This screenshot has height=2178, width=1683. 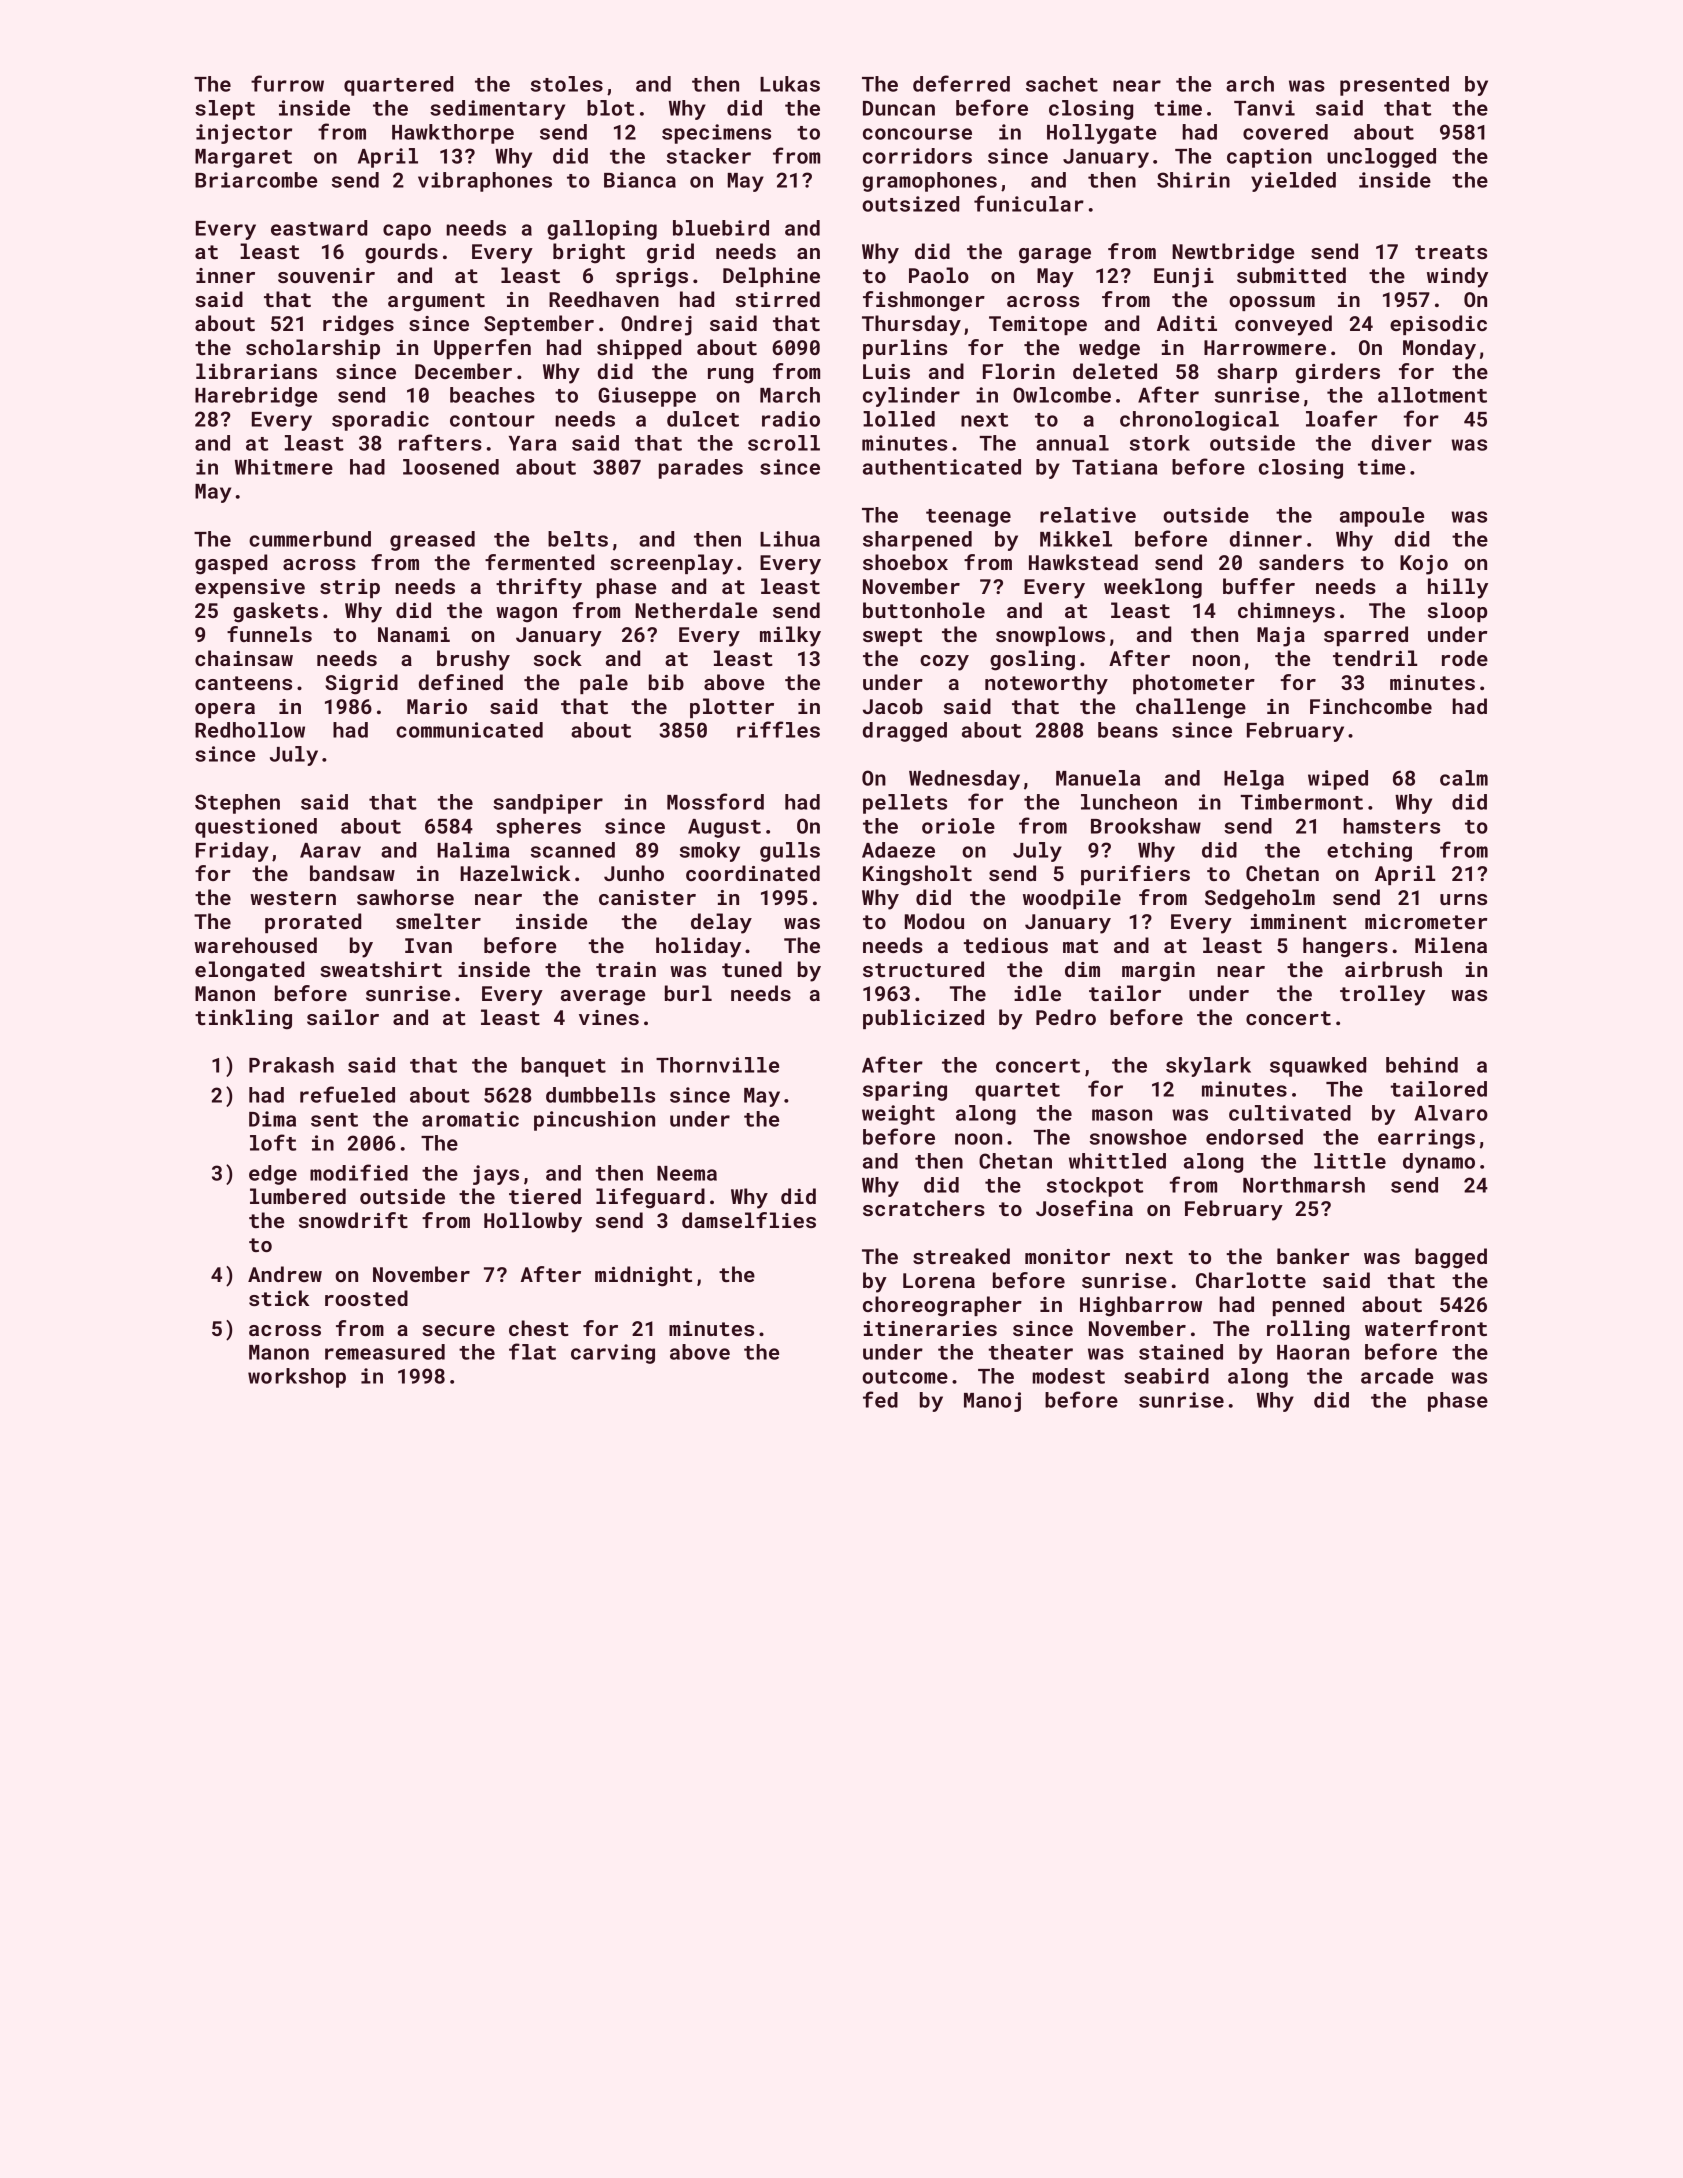 What do you see at coordinates (492, 395) in the screenshot?
I see `beaches` at bounding box center [492, 395].
